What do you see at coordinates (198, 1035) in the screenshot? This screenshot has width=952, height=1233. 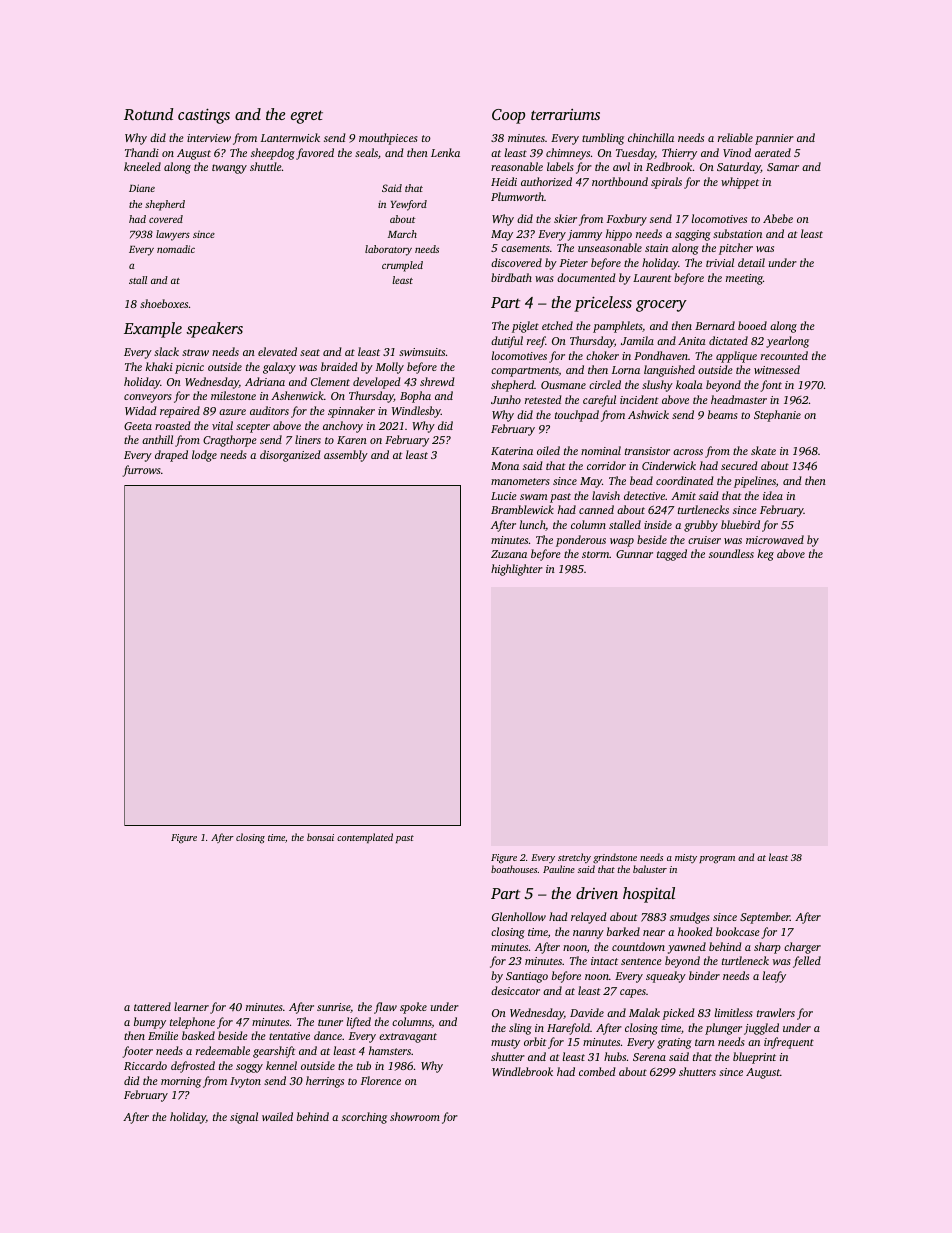 I see `basked` at bounding box center [198, 1035].
